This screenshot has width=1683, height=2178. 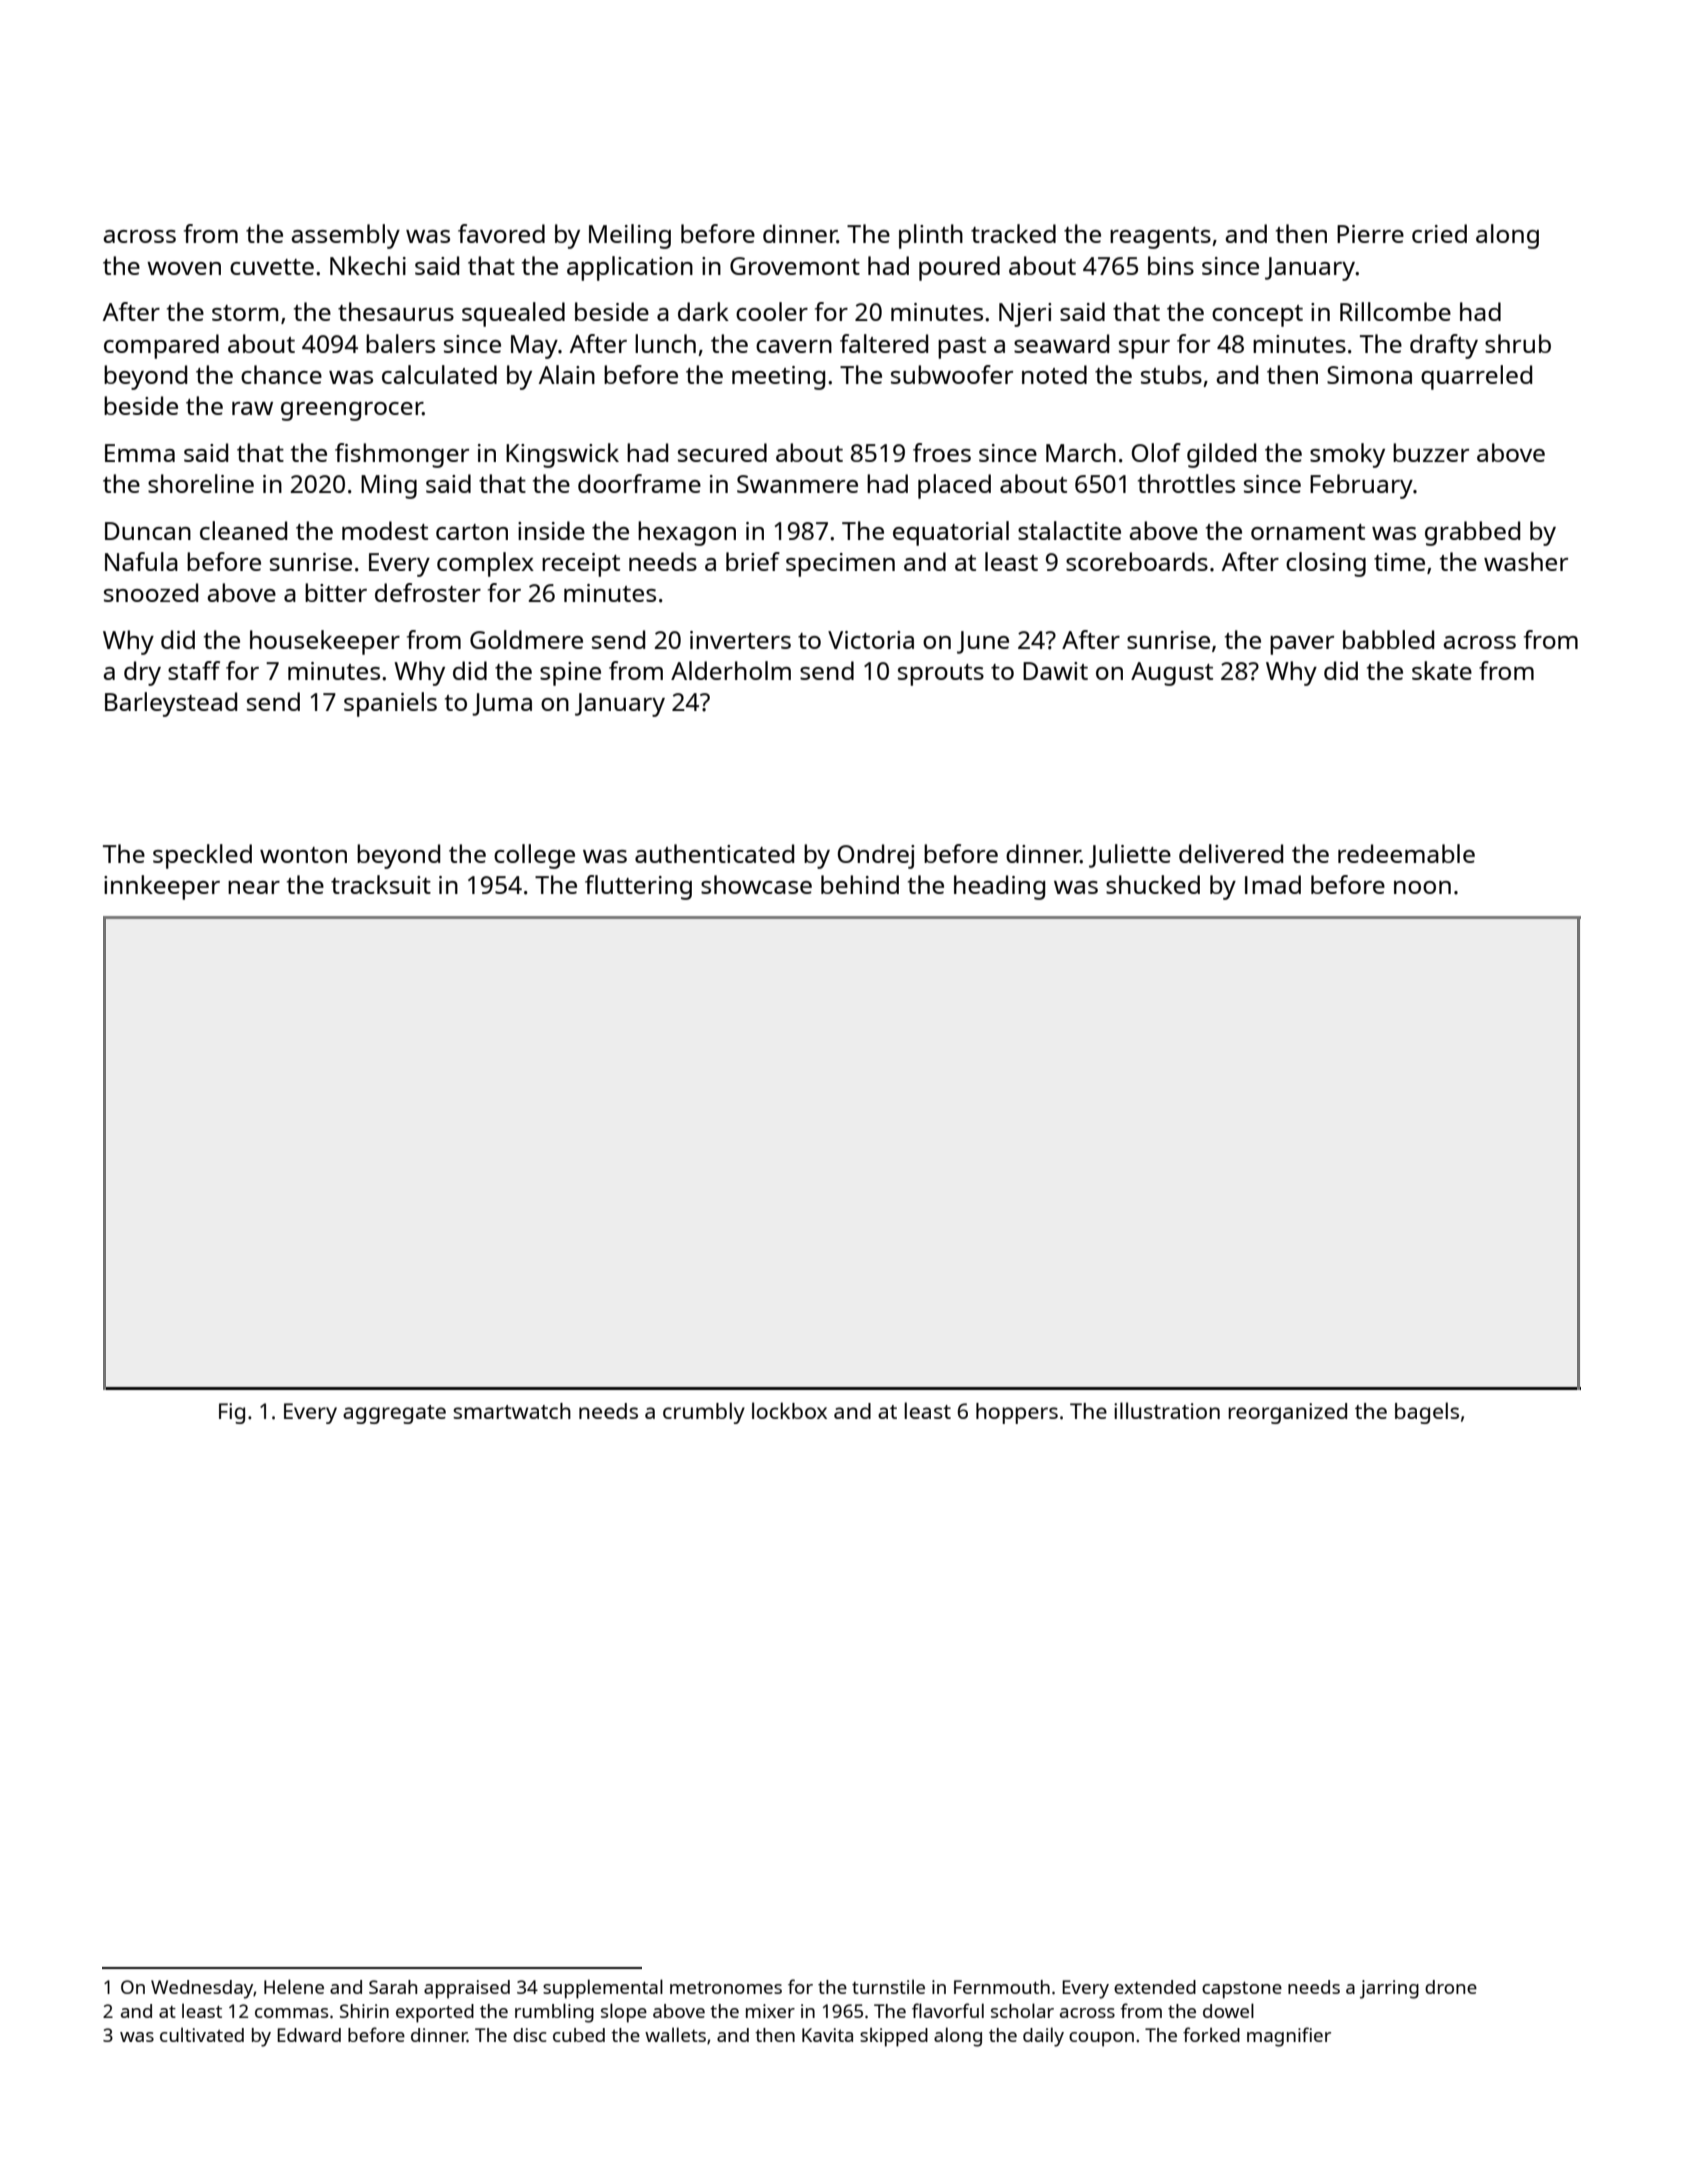 What do you see at coordinates (894, 2037) in the screenshot?
I see `skipped` at bounding box center [894, 2037].
